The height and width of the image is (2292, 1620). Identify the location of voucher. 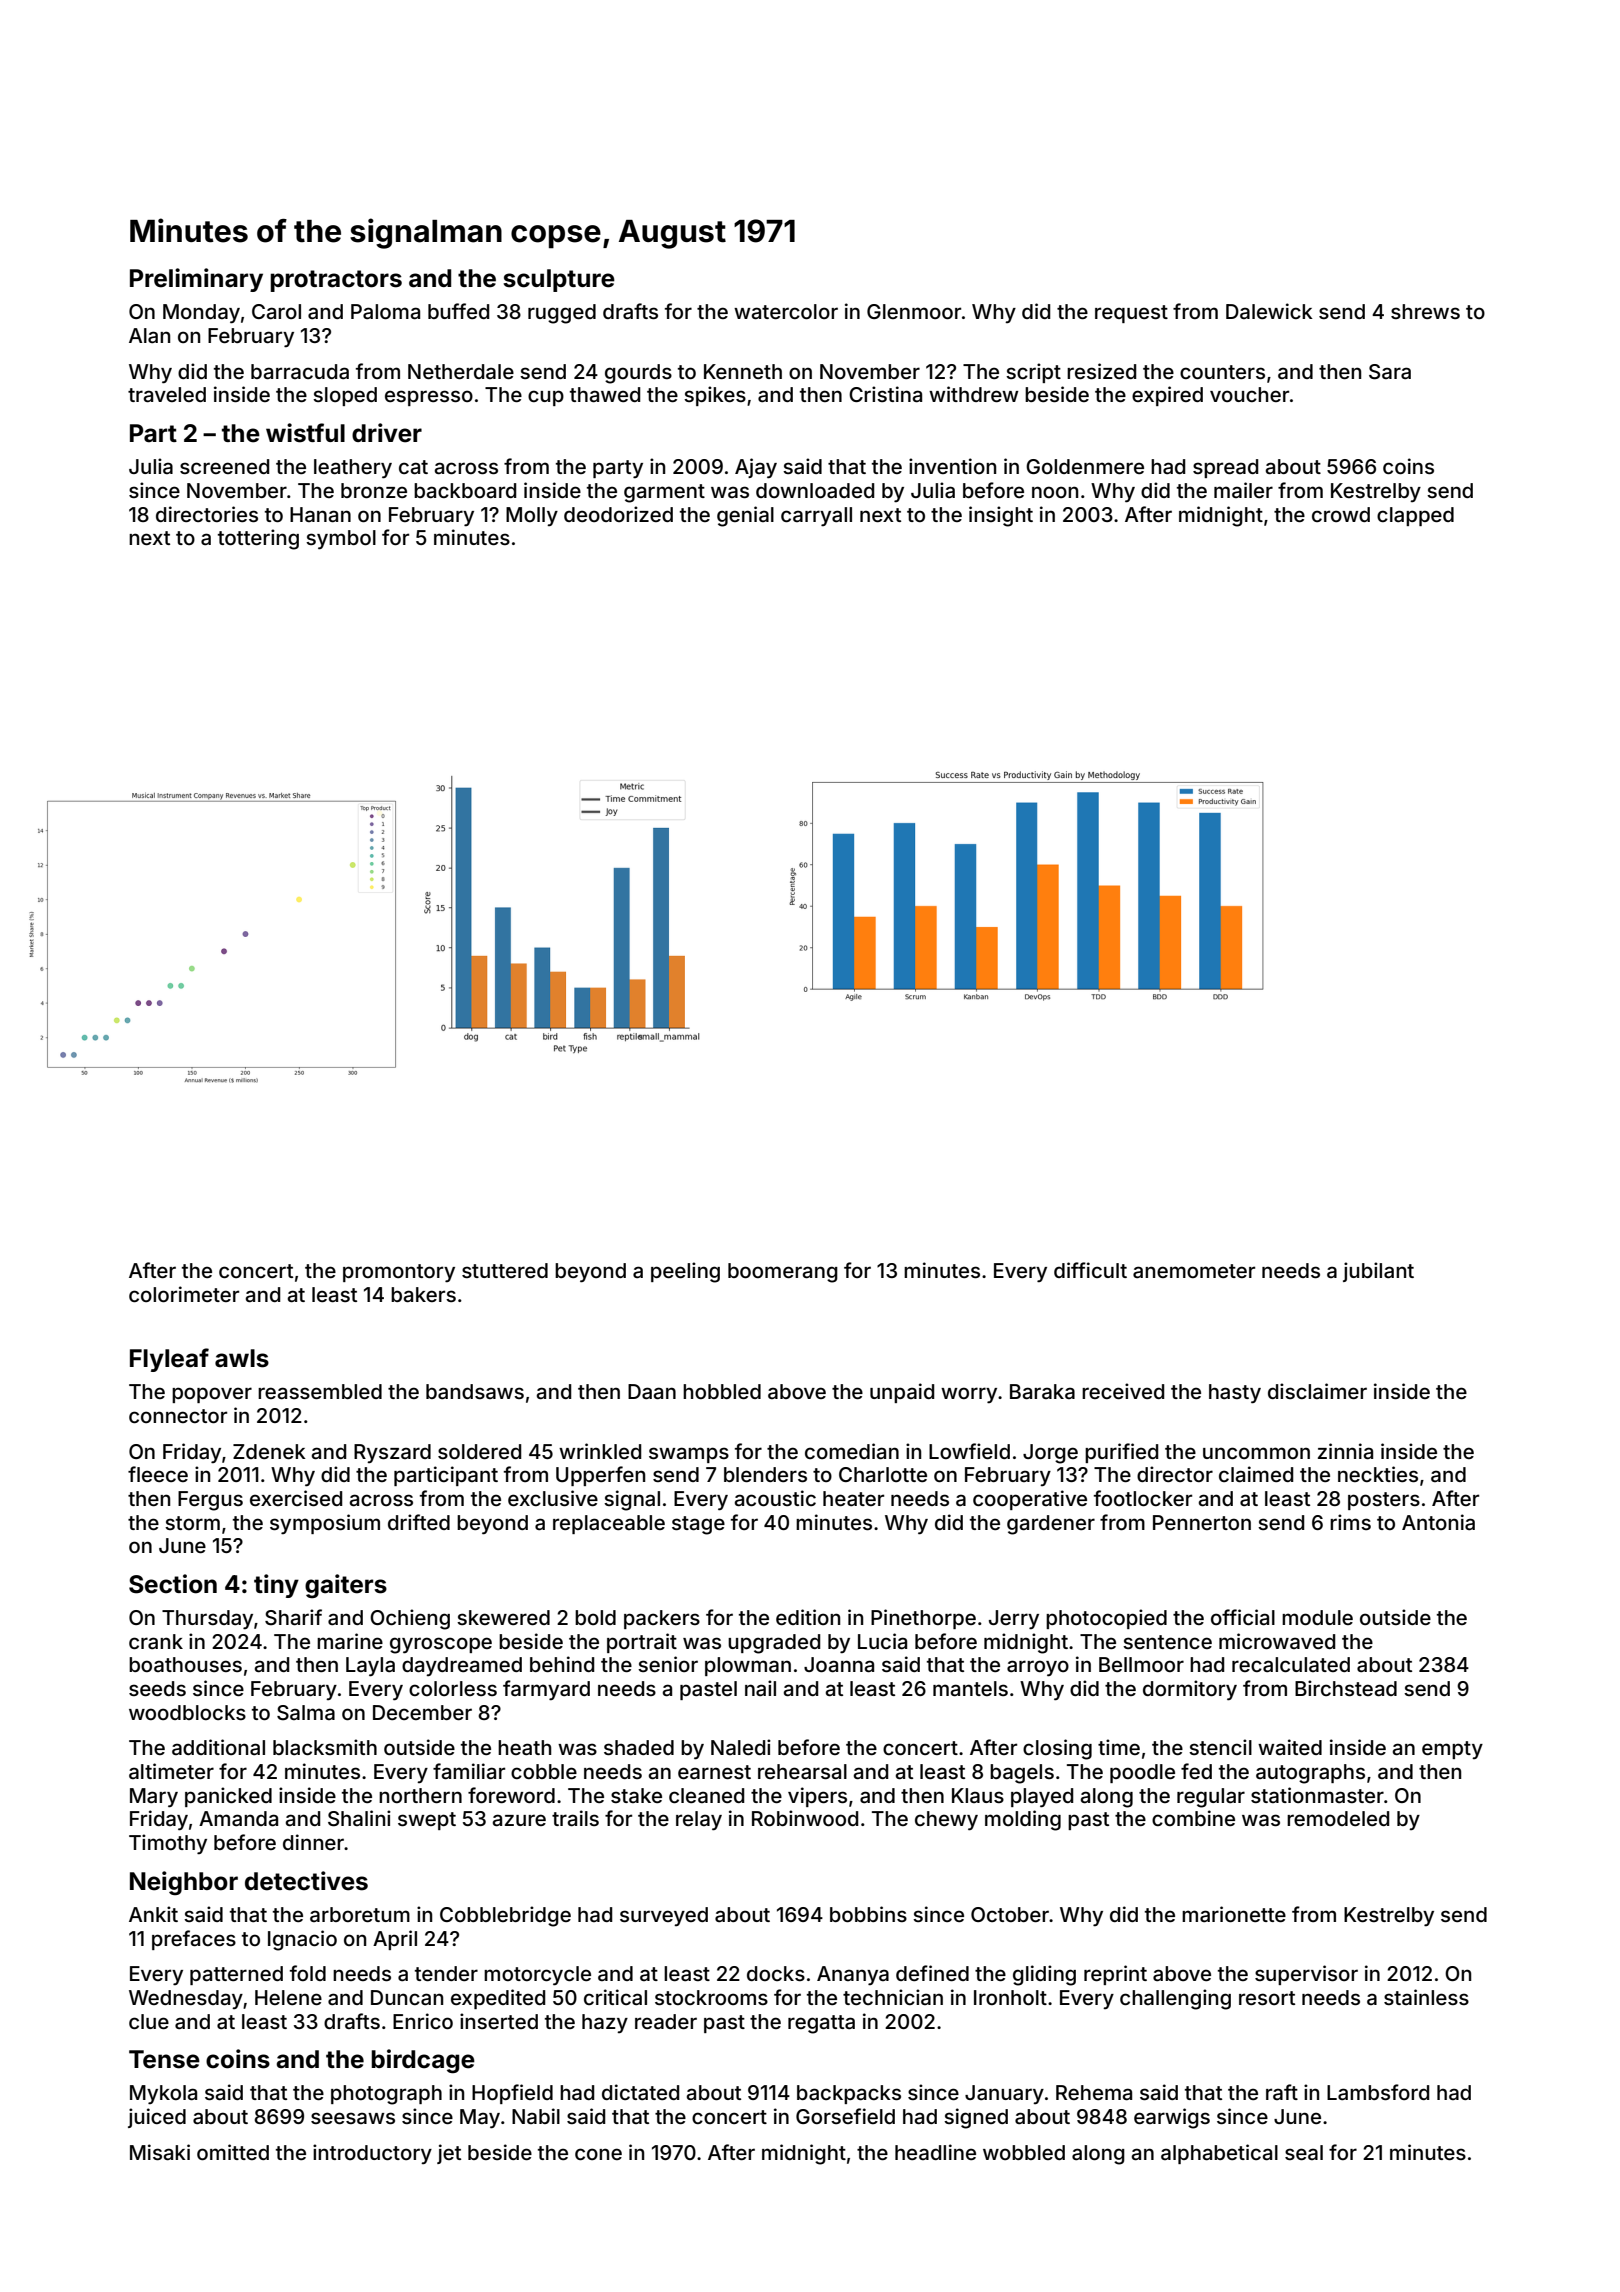
(1249, 394).
